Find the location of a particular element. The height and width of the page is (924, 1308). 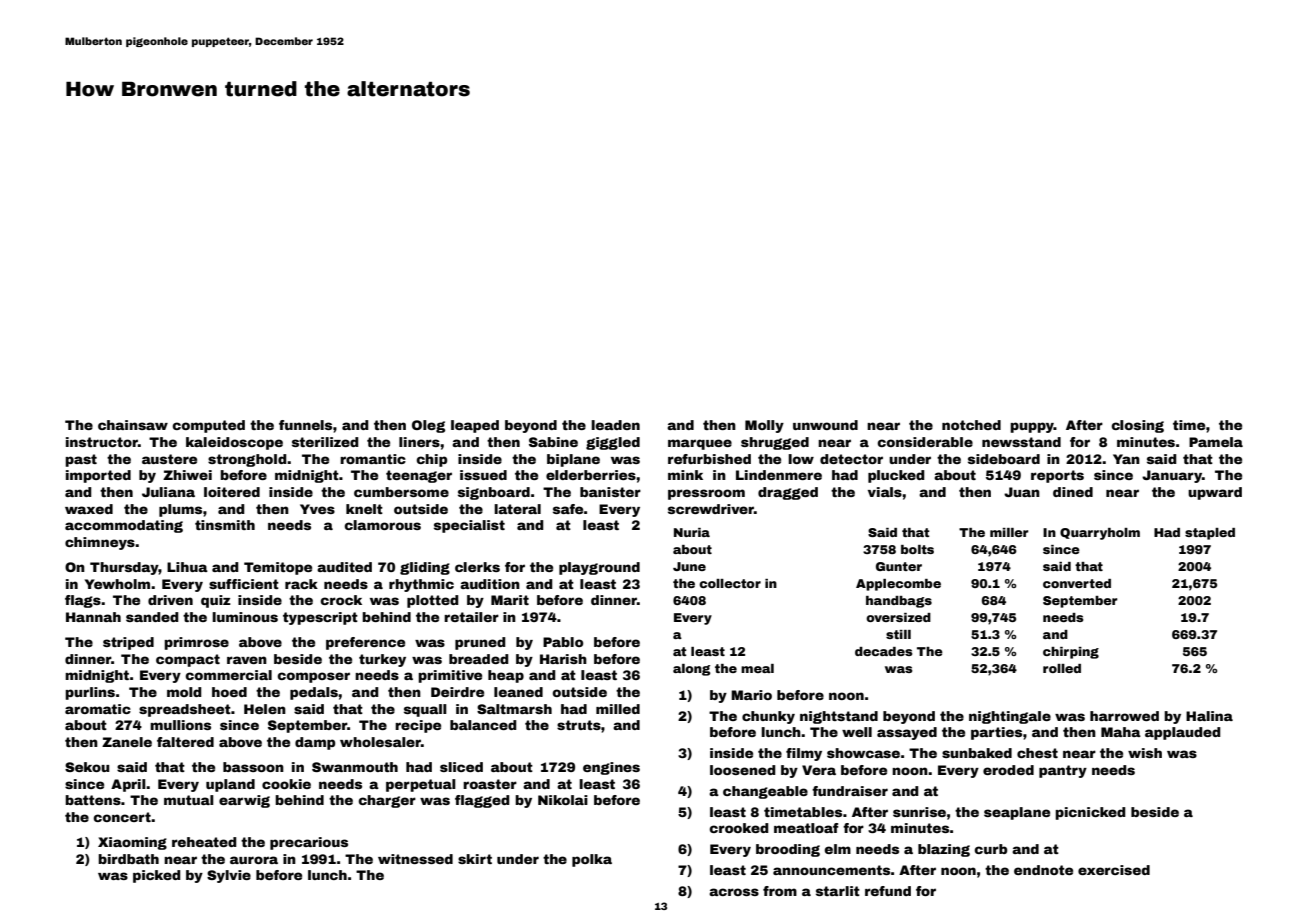

Molly is located at coordinates (764, 426).
